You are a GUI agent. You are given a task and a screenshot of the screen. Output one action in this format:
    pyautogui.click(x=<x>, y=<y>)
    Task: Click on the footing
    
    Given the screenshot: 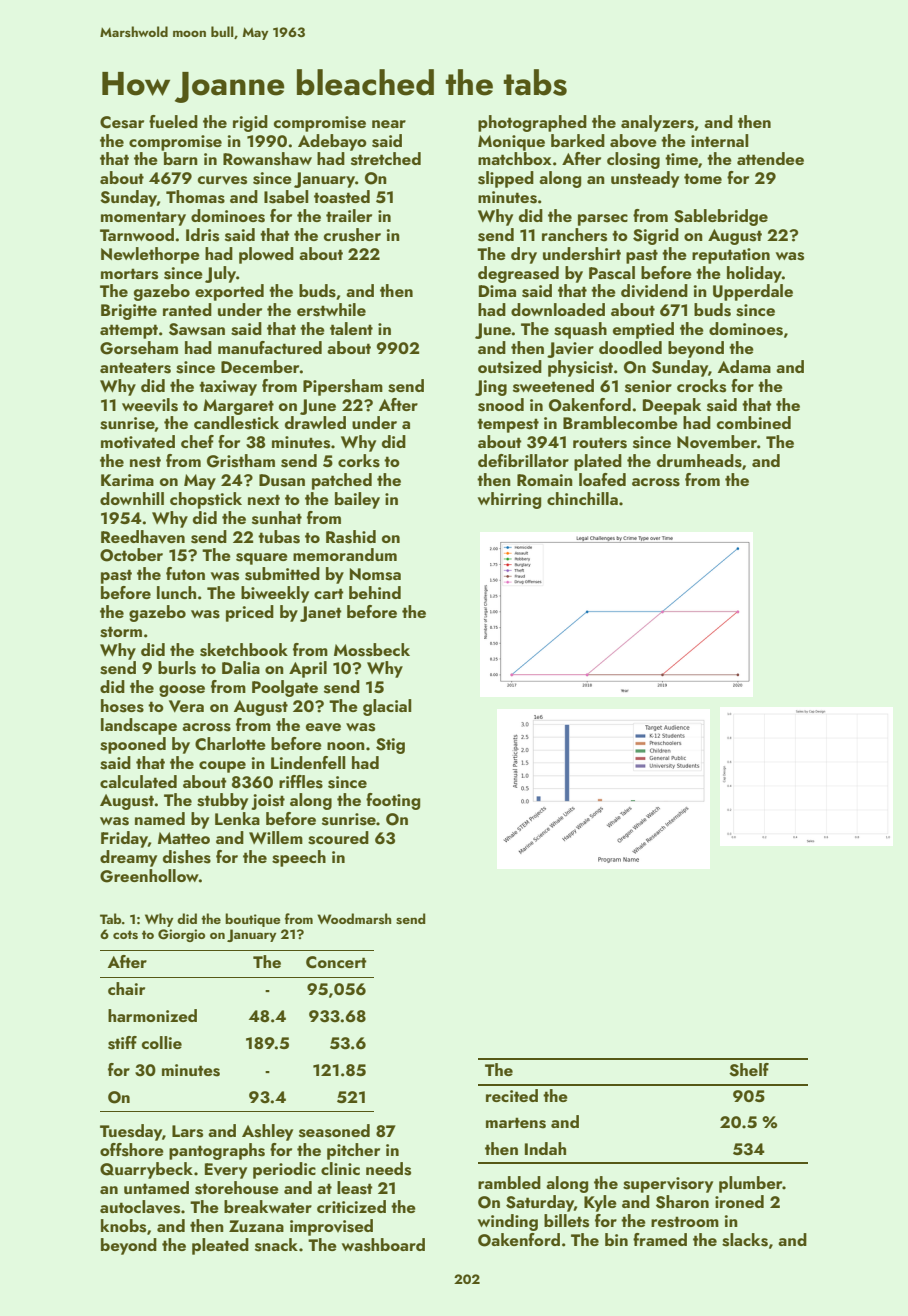 What is the action you would take?
    pyautogui.click(x=393, y=801)
